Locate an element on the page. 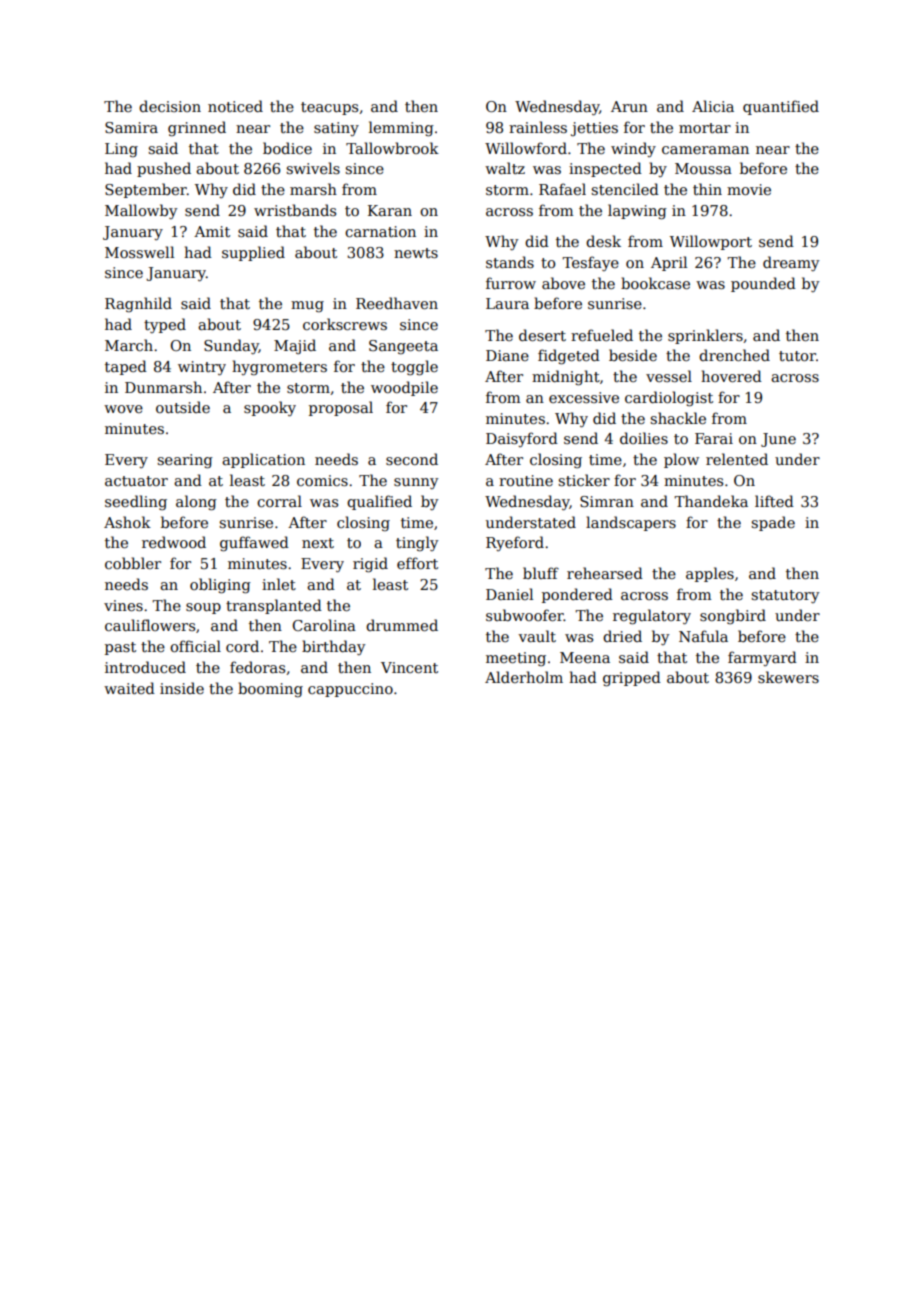 This document has height=1314, width=924. waited is located at coordinates (129, 688).
